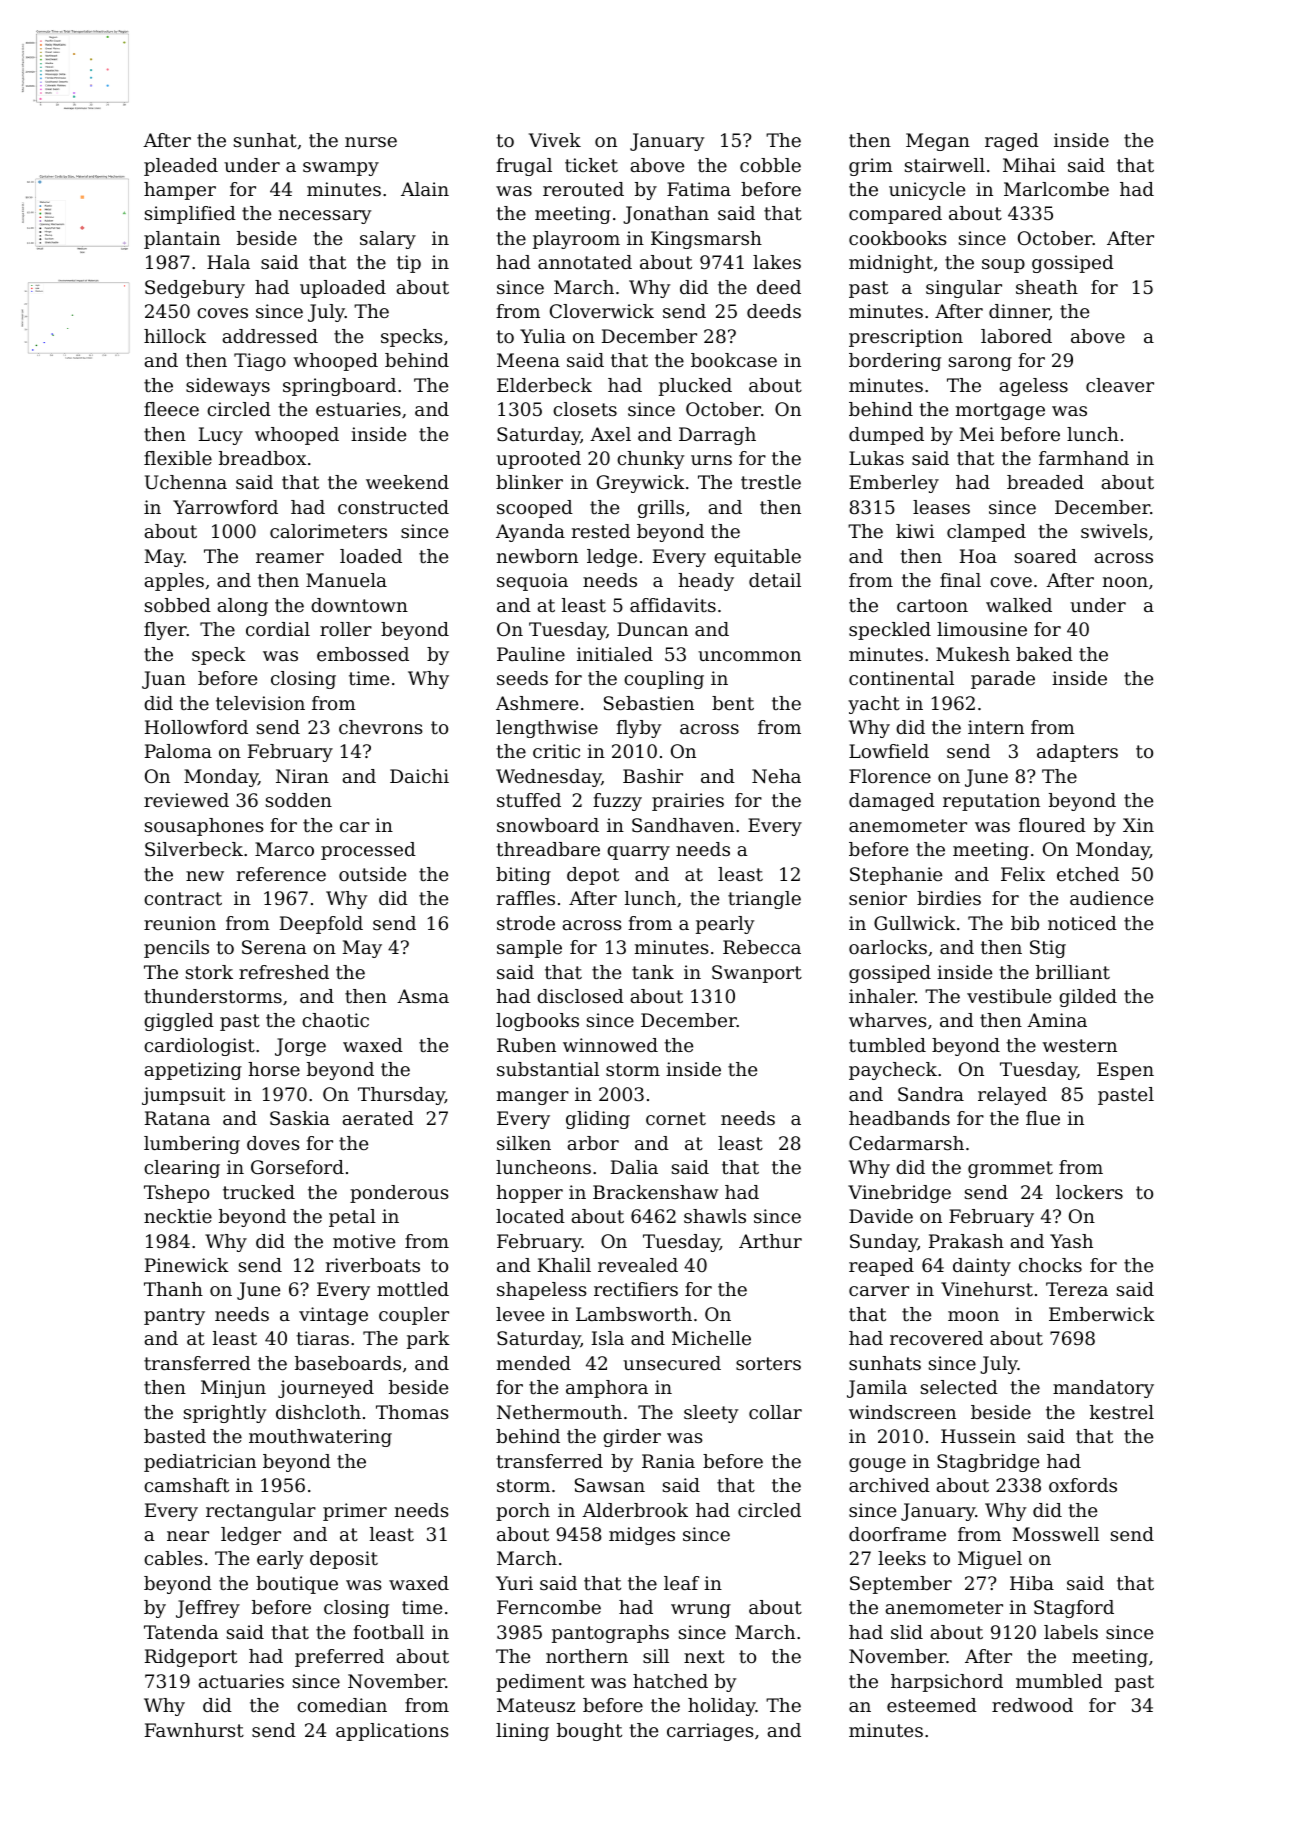 The width and height of the page is (1298, 1835). I want to click on contract, so click(183, 898).
